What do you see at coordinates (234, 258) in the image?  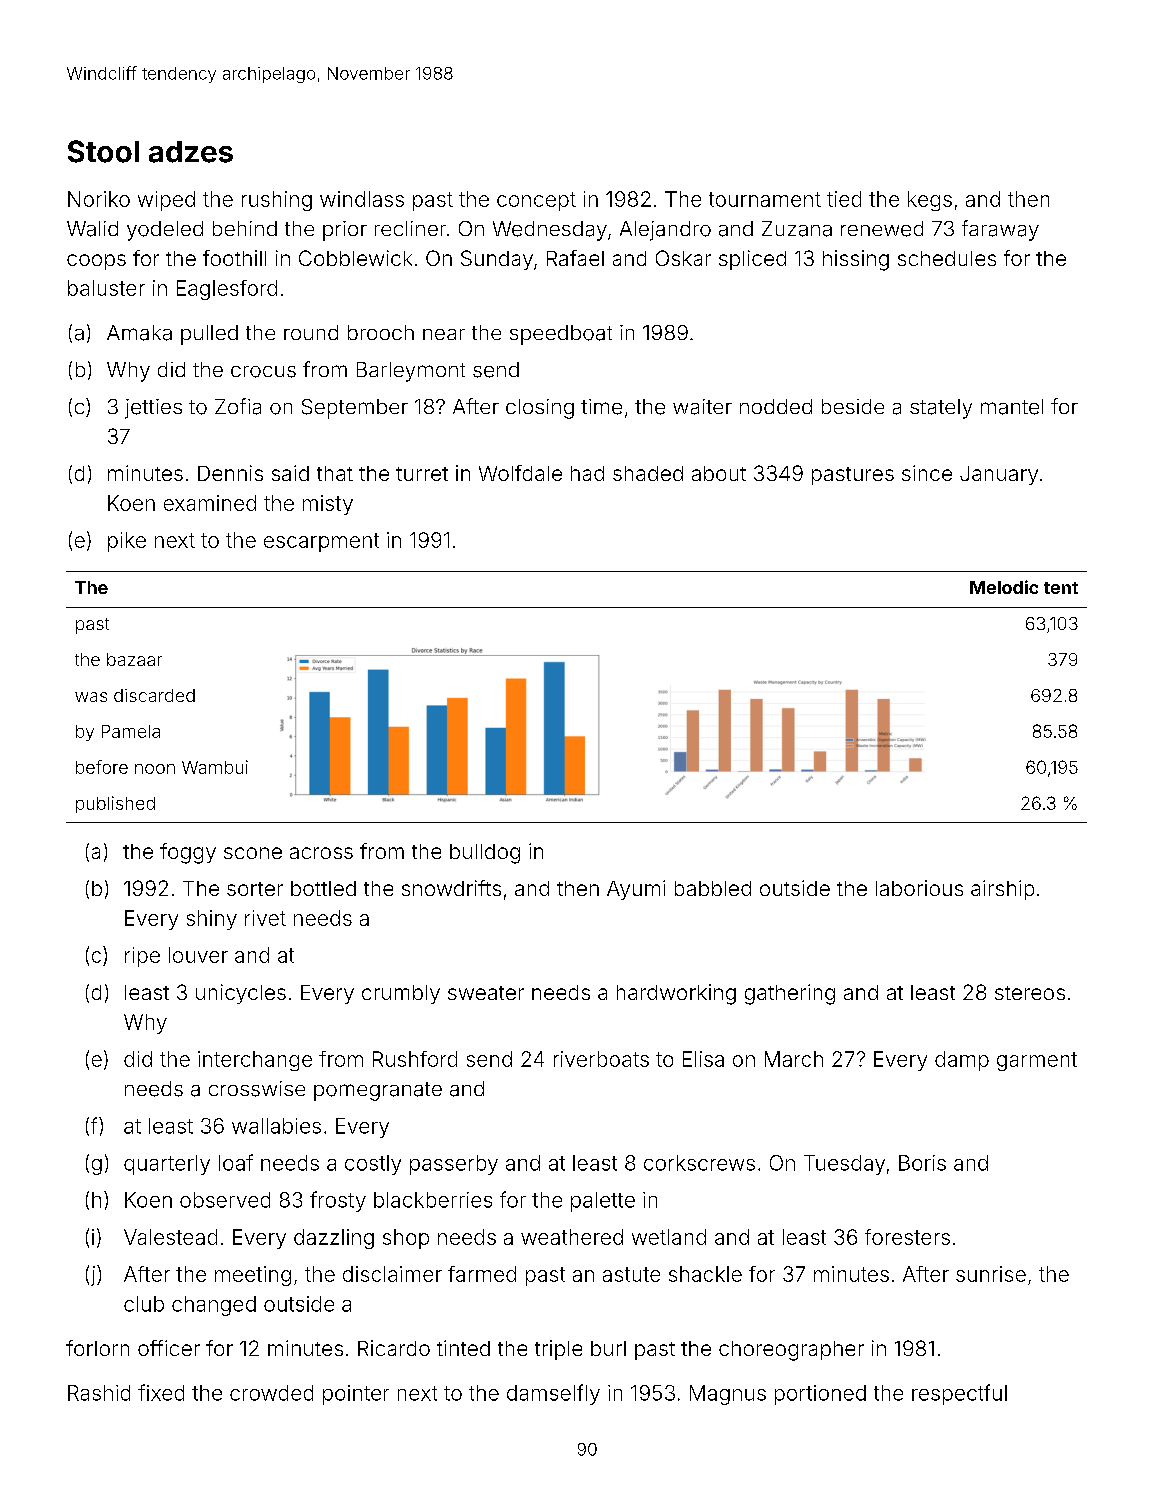 I see `foothill` at bounding box center [234, 258].
